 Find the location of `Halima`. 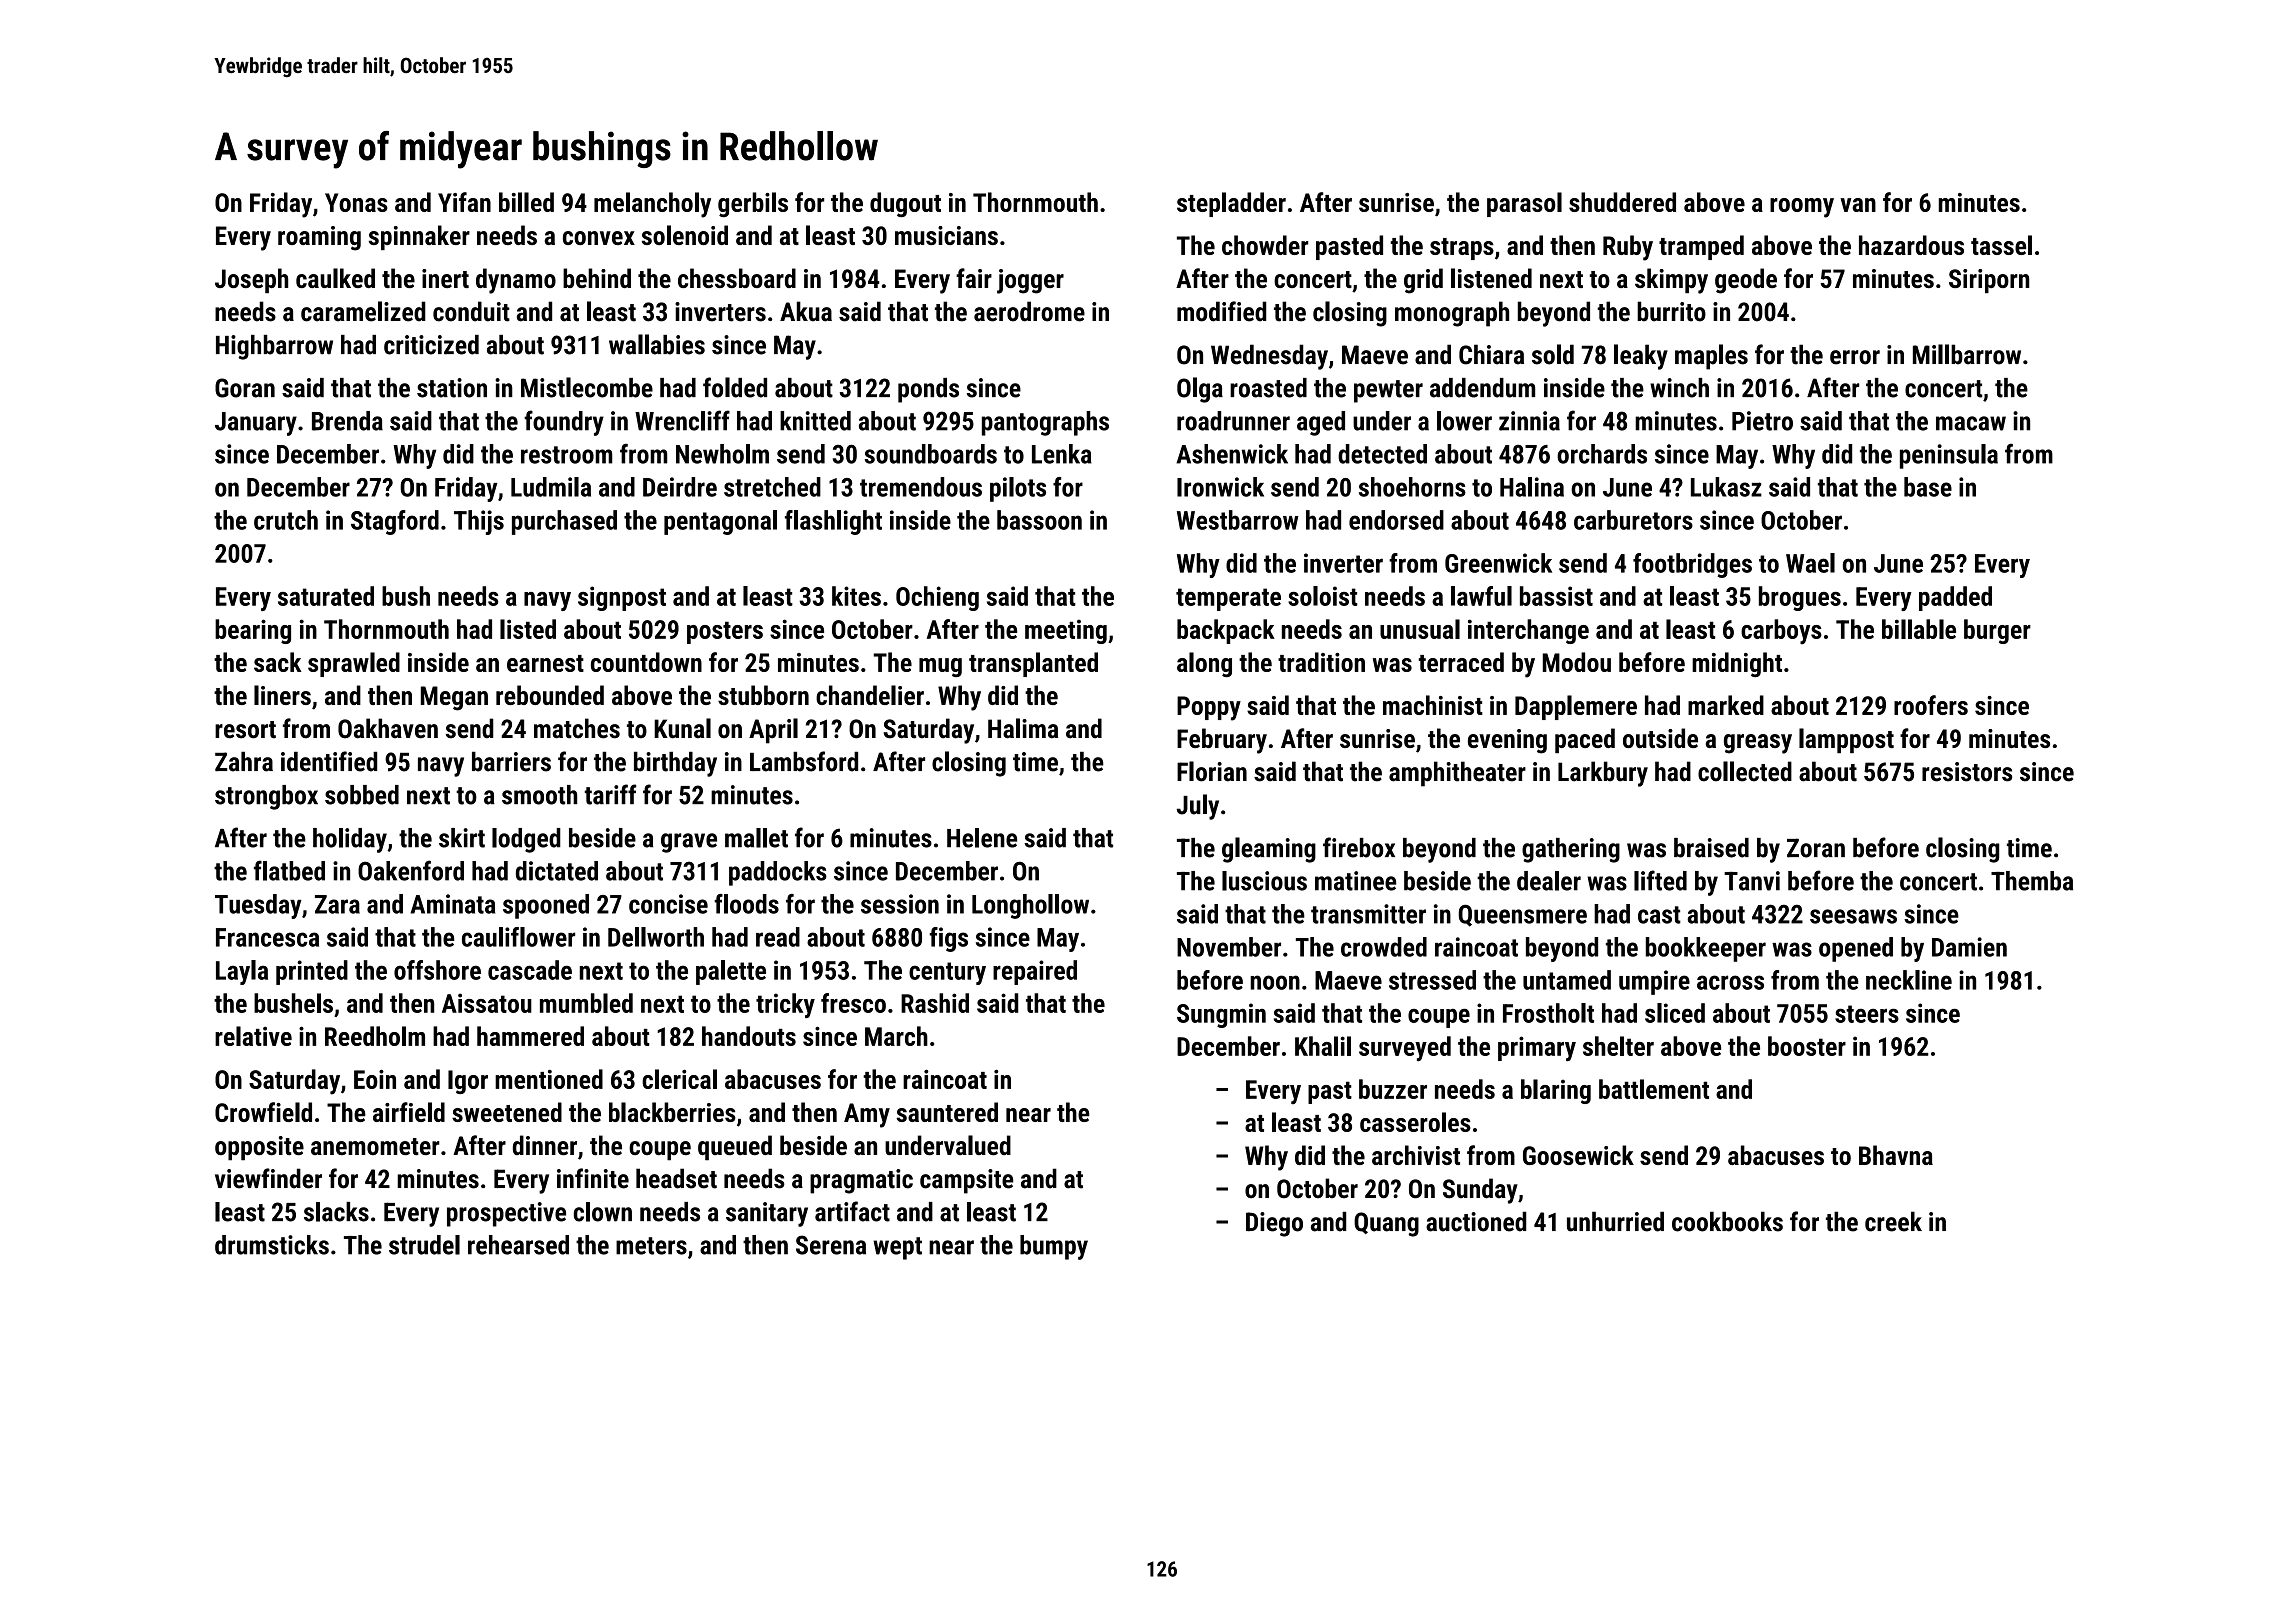

Halima is located at coordinates (1023, 728).
